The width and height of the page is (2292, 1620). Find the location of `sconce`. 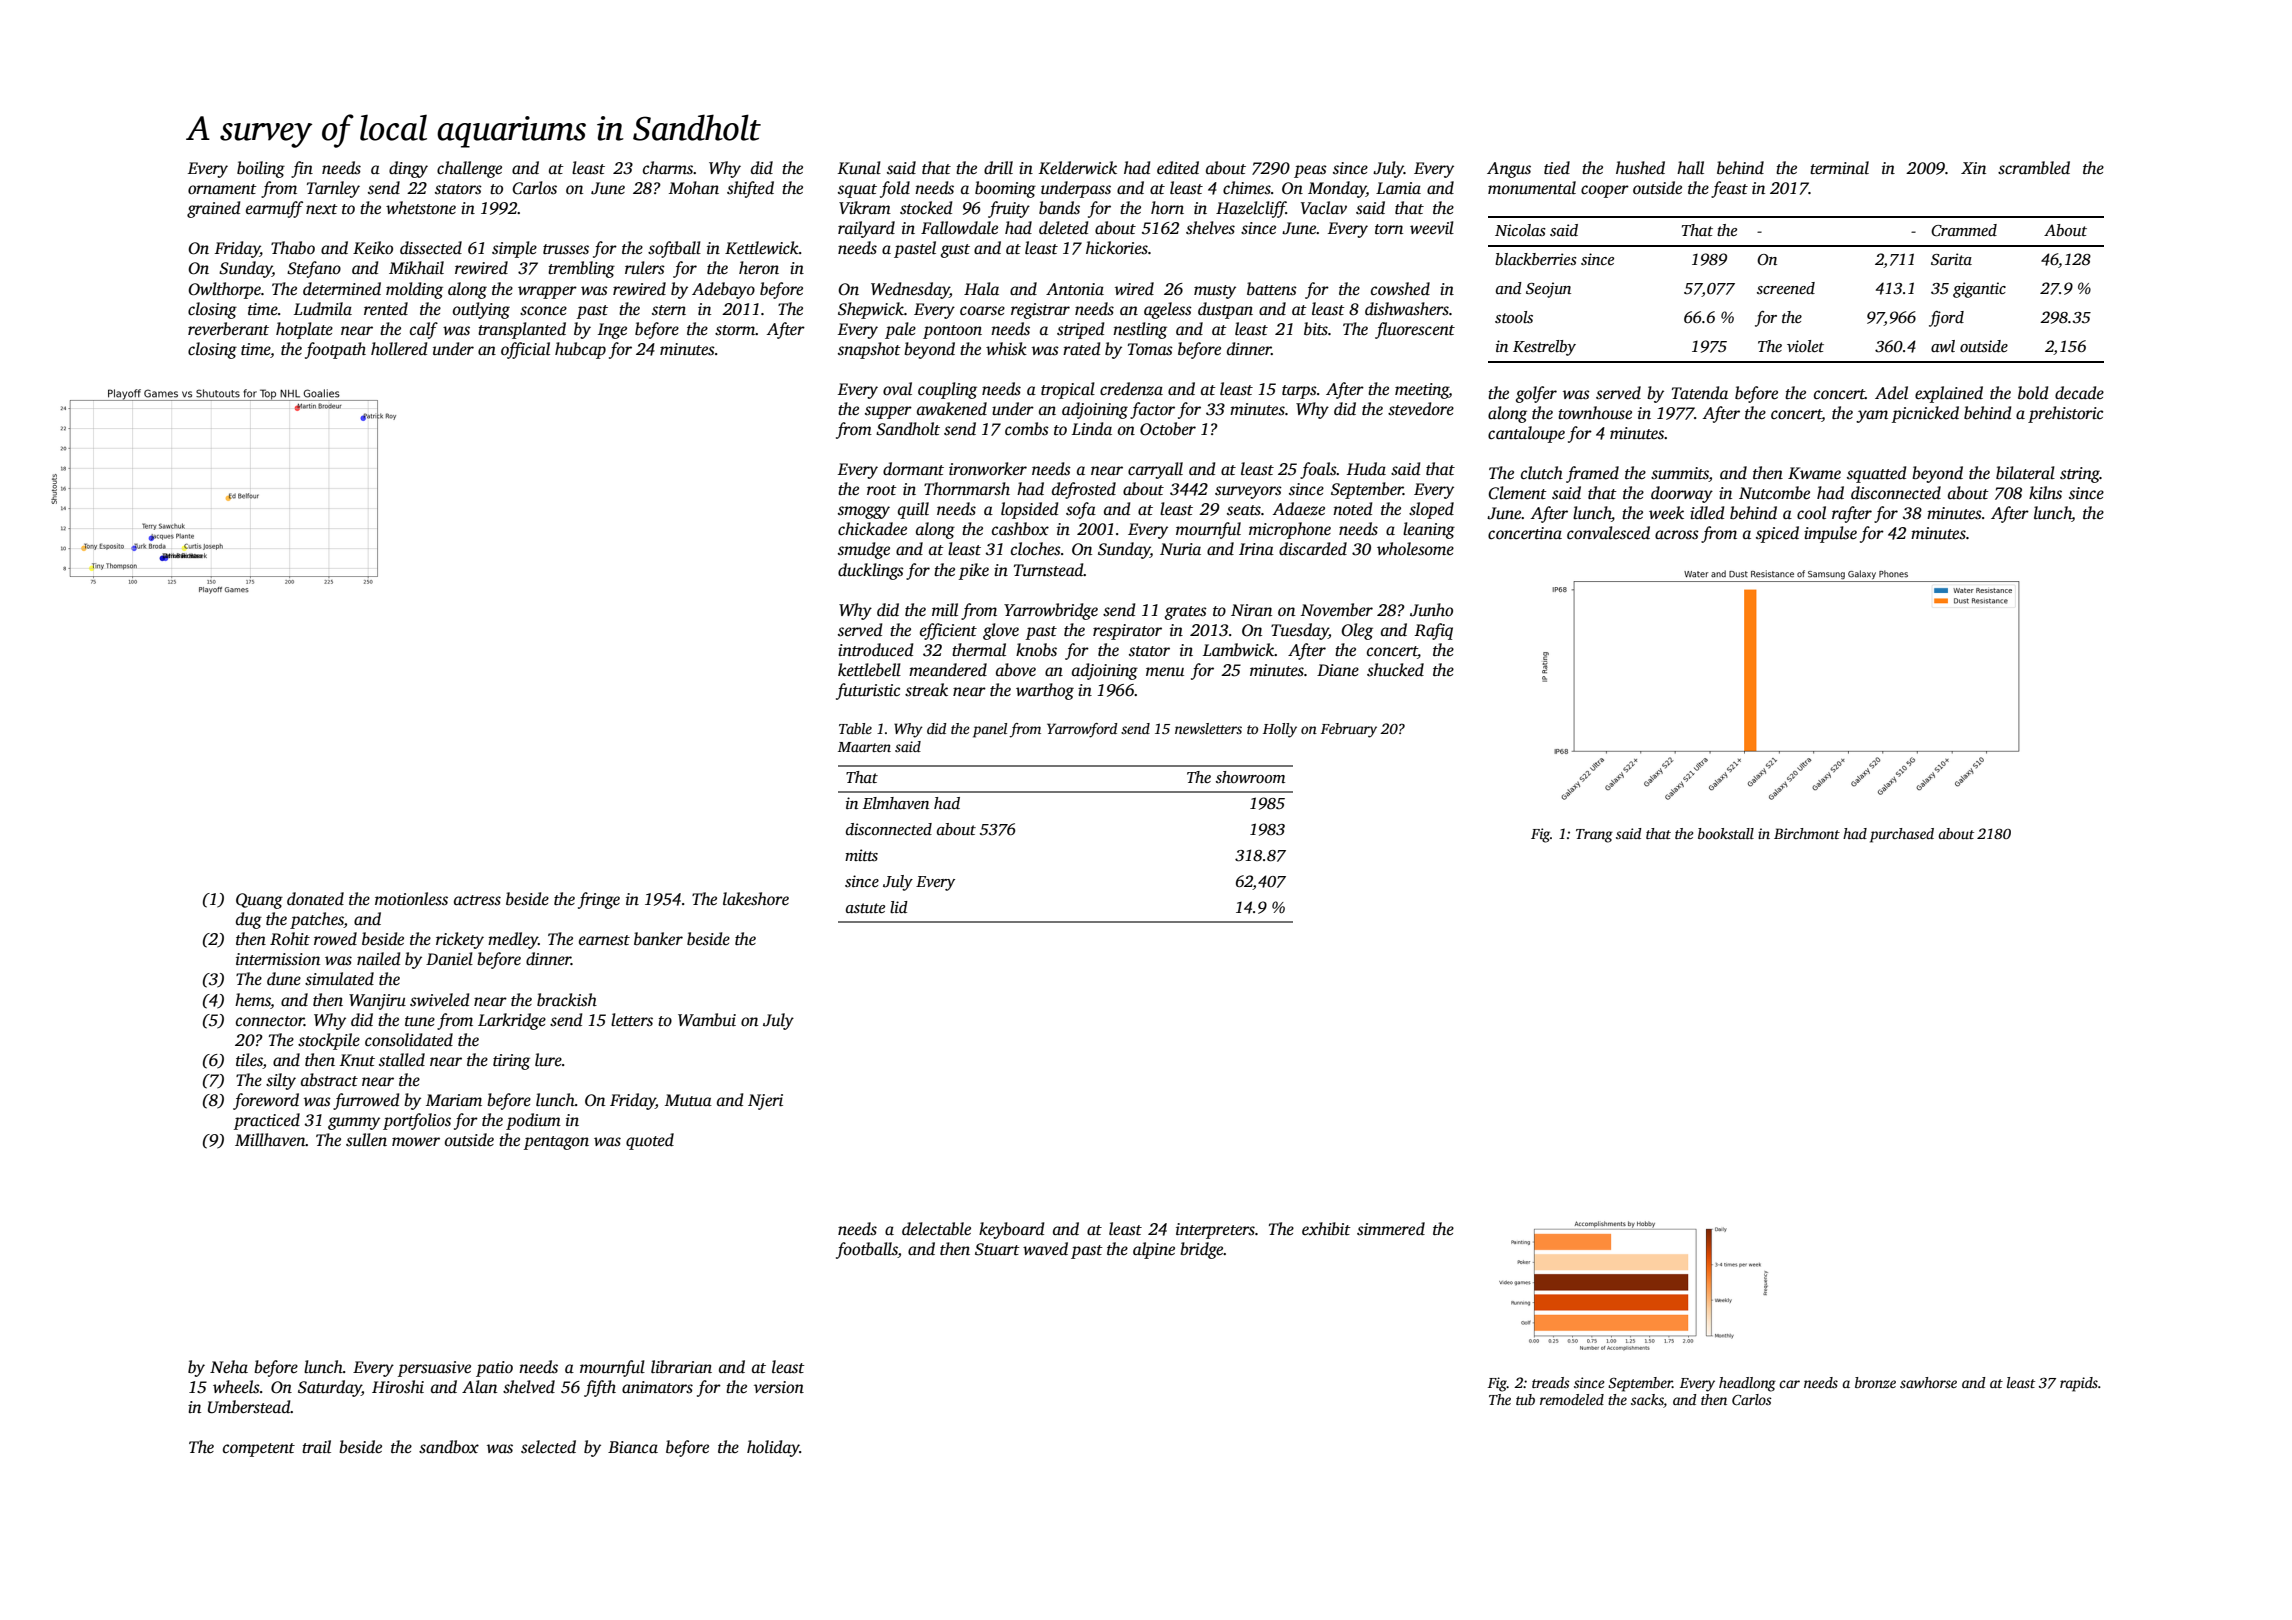

sconce is located at coordinates (543, 311).
